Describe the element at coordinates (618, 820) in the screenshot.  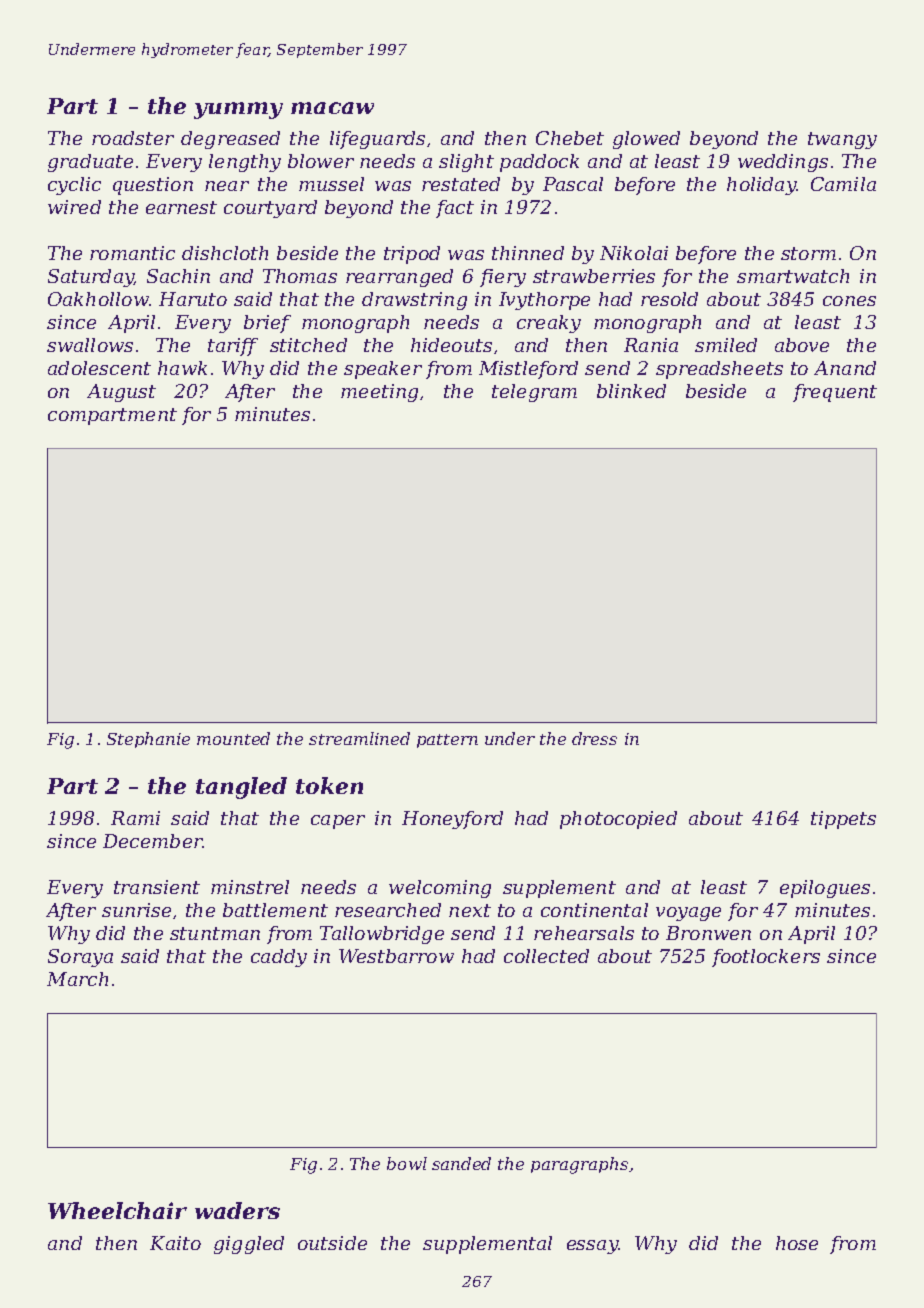
I see `photocopied` at that location.
